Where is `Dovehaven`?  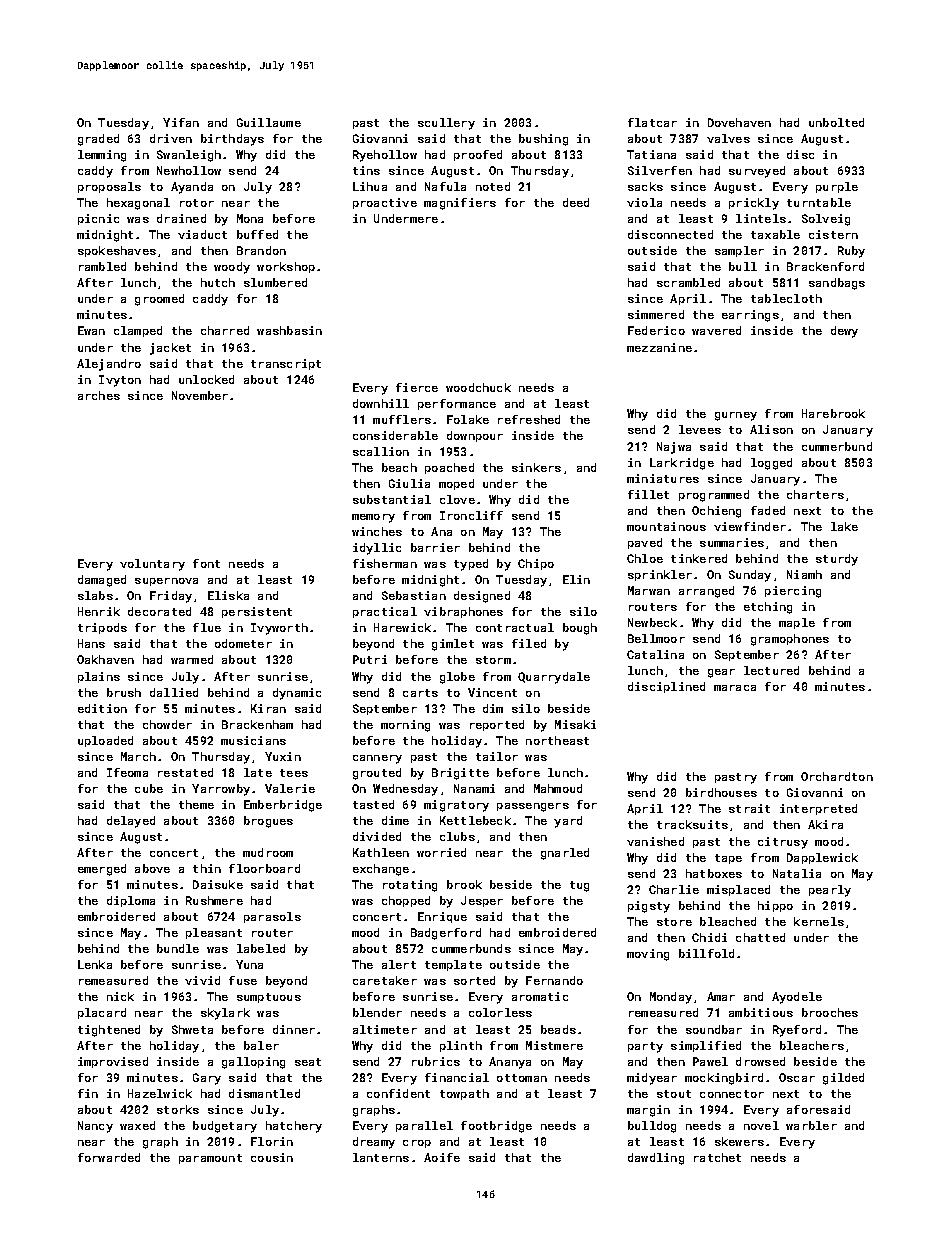 Dovehaven is located at coordinates (739, 122).
